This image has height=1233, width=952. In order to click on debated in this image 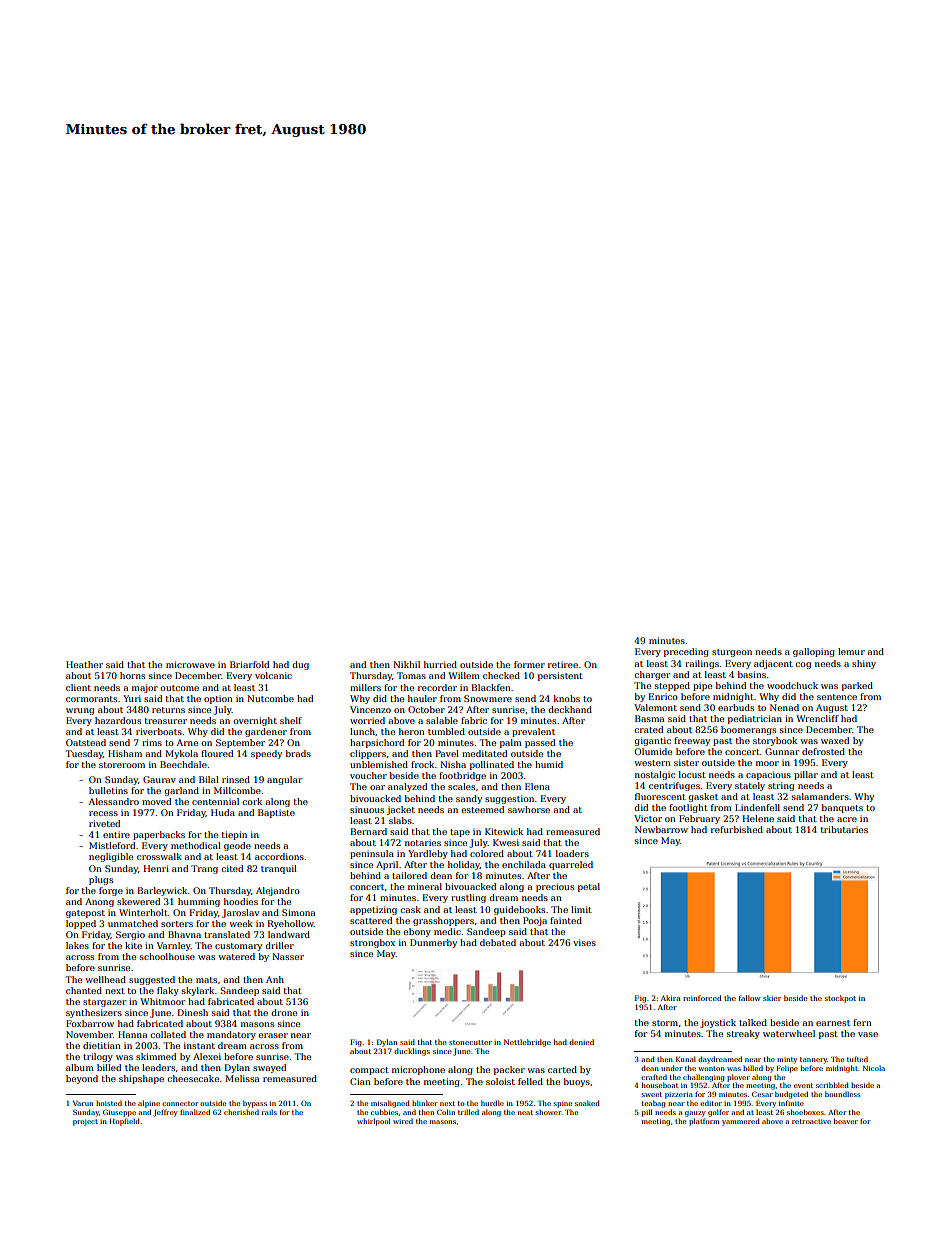, I will do `click(498, 942)`.
